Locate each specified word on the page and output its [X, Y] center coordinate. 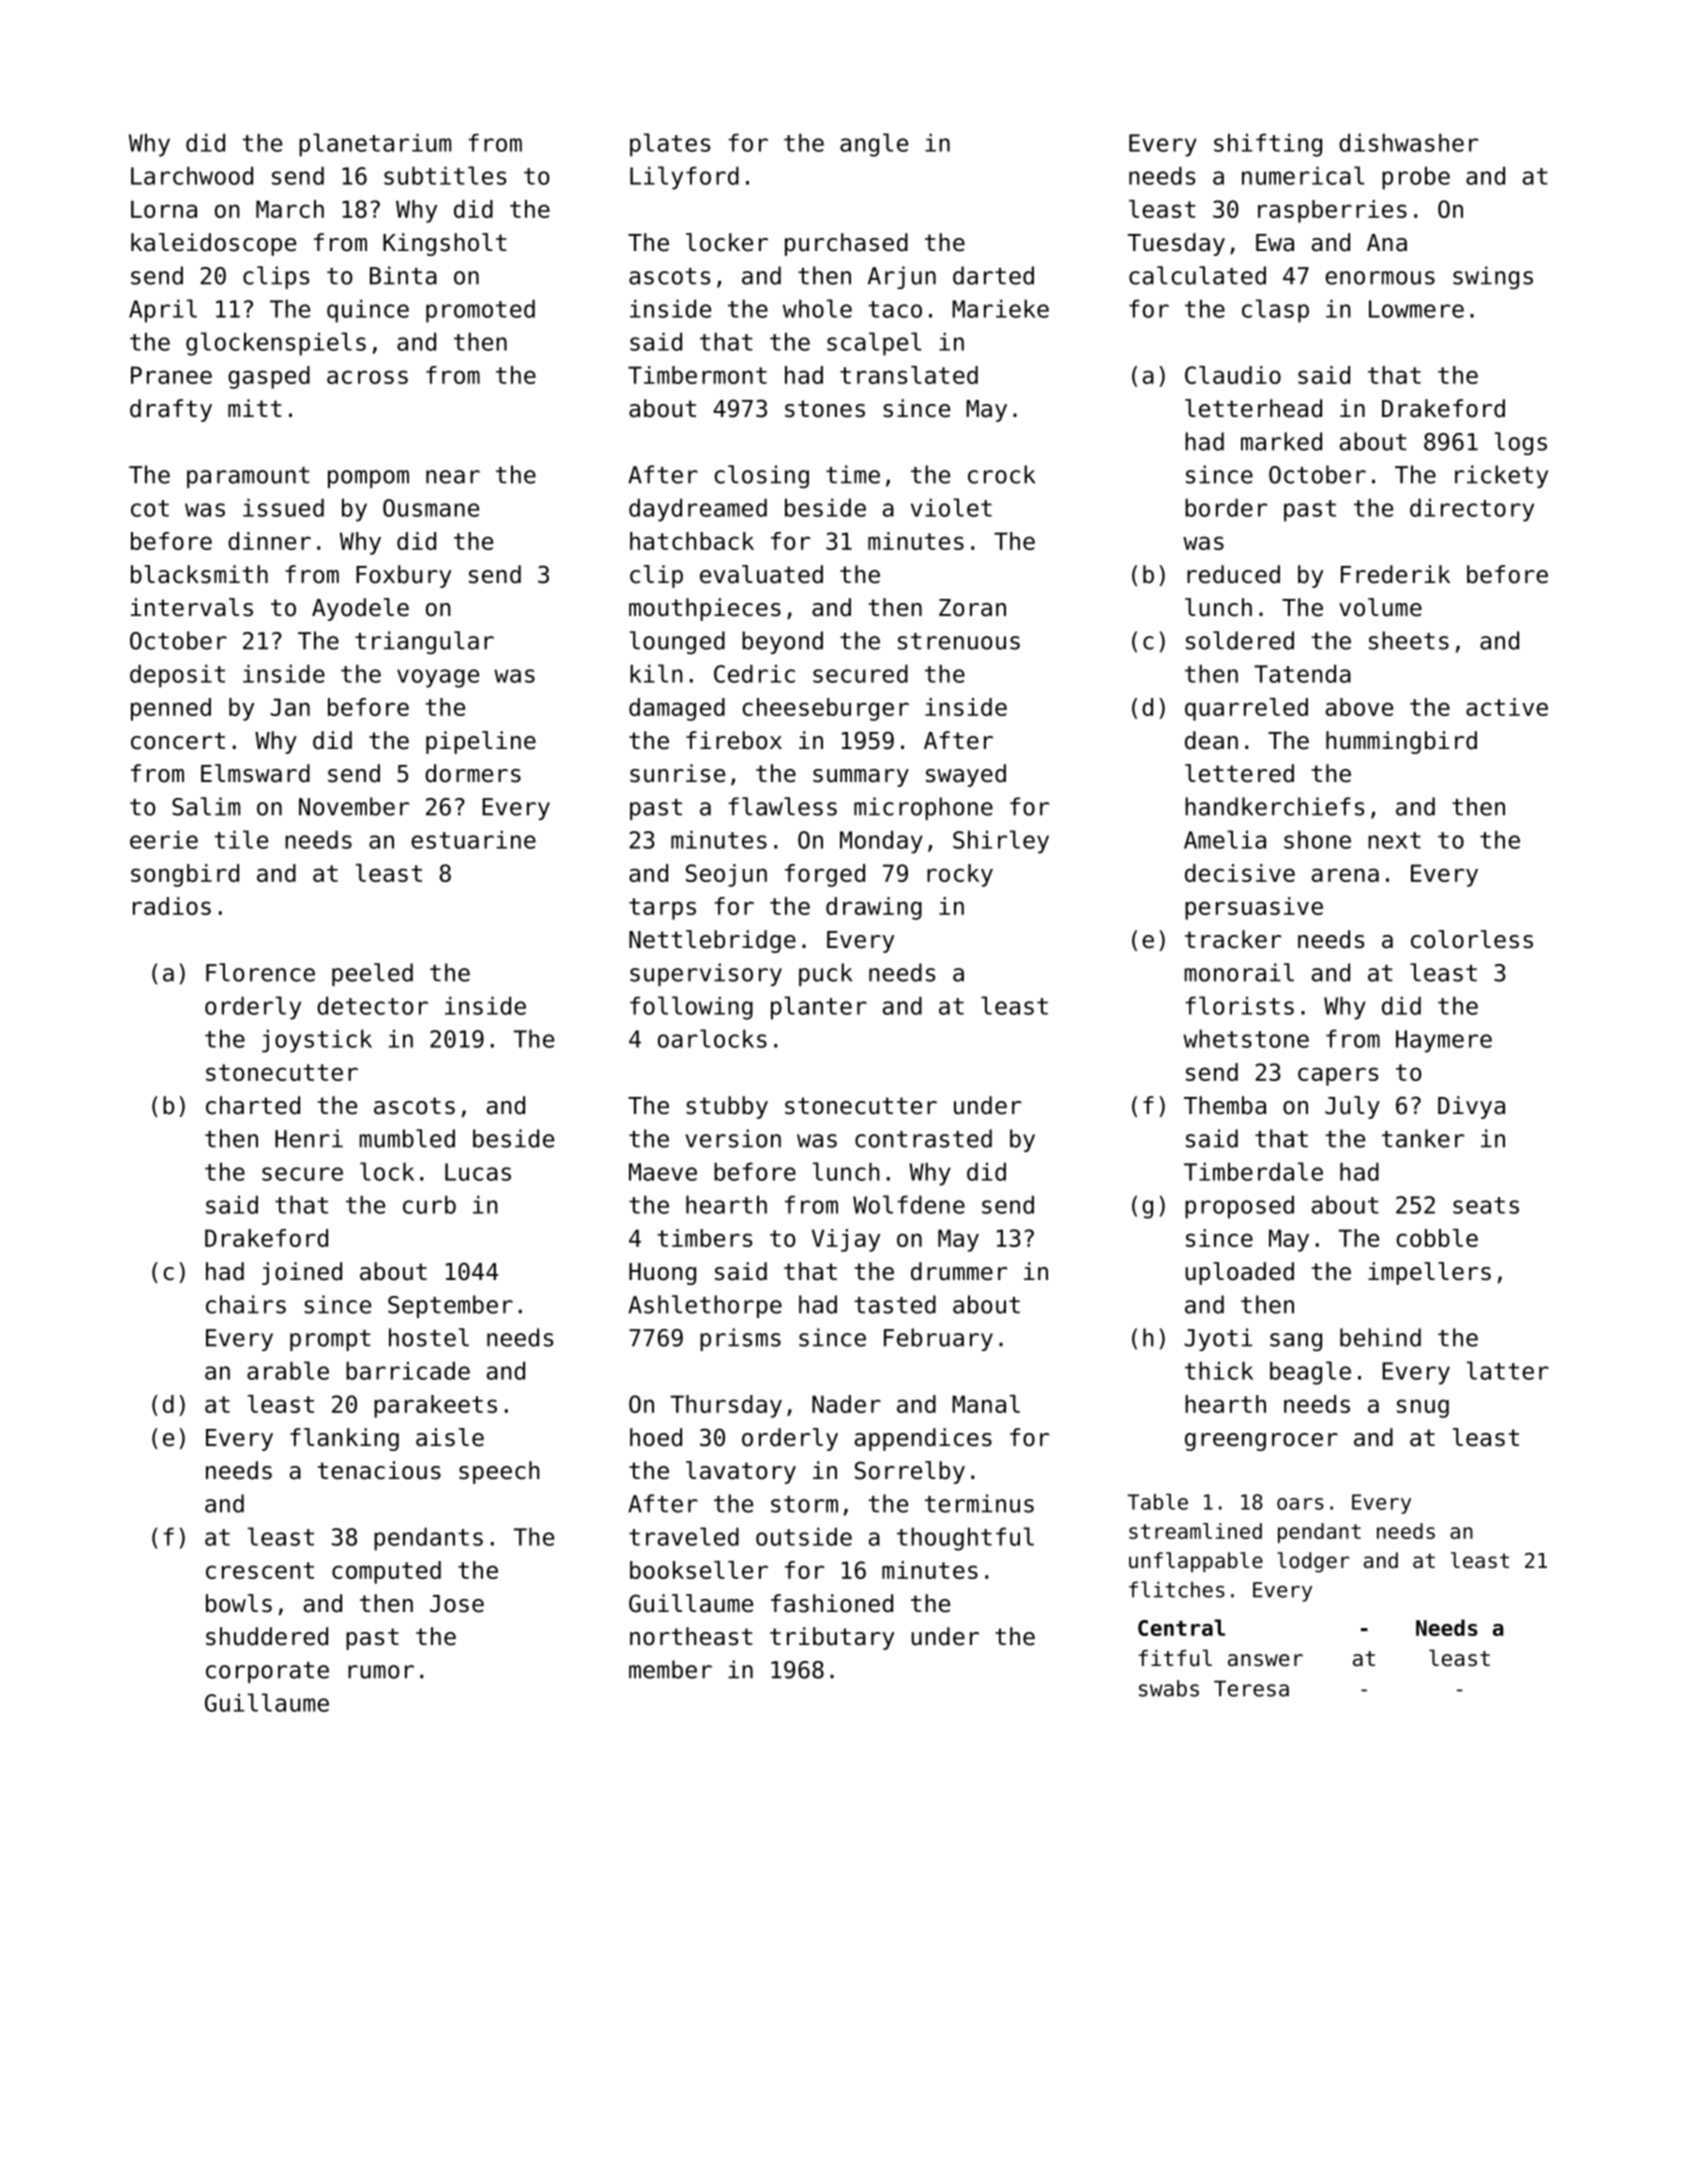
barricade [408, 1370]
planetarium [375, 145]
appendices [923, 1439]
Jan [290, 707]
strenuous [959, 641]
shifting [1268, 145]
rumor [381, 1672]
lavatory [741, 1472]
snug [1423, 1408]
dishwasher [1408, 142]
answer [1265, 1660]
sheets [1409, 640]
